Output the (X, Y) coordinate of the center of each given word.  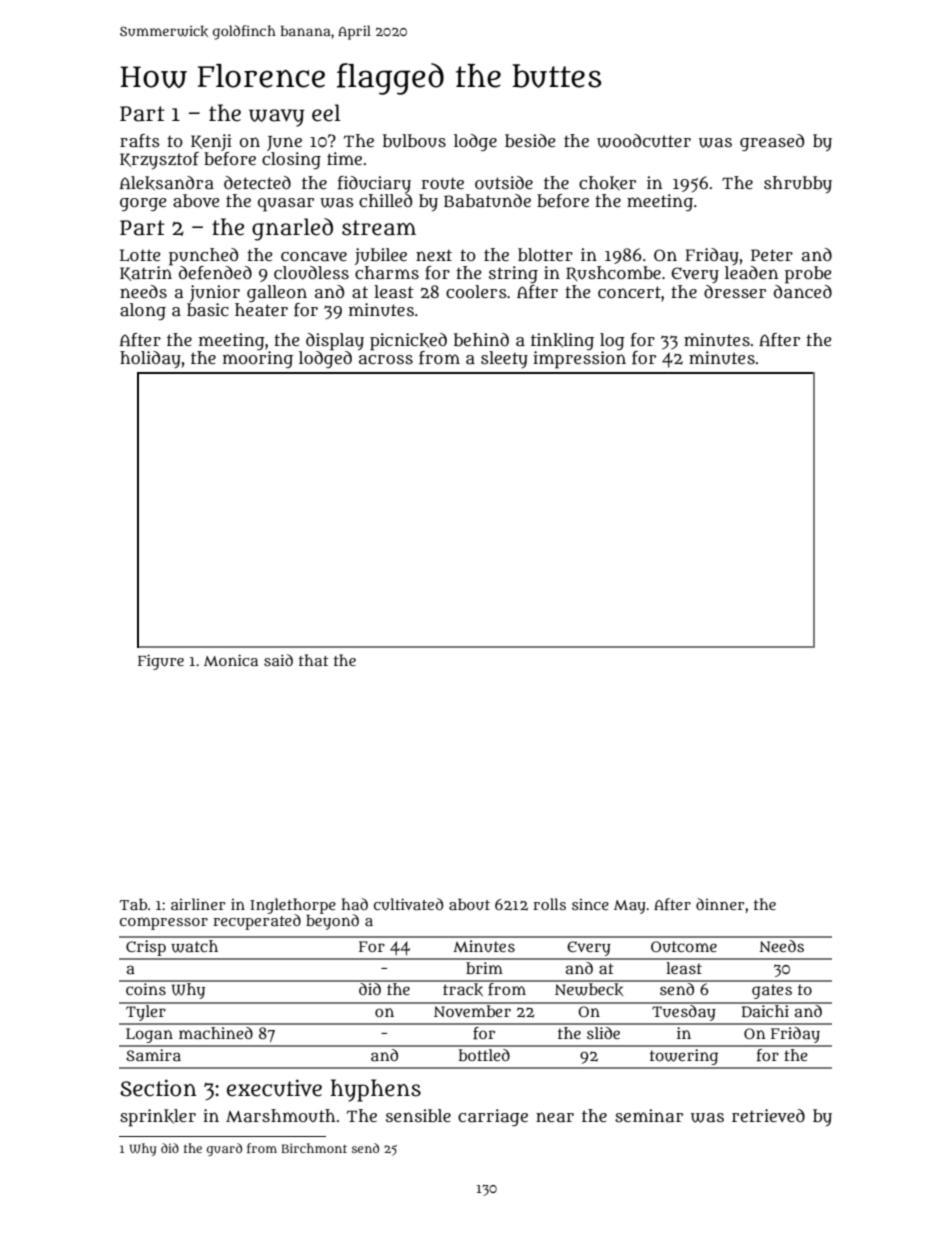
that (314, 660)
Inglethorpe (293, 906)
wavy (276, 118)
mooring (258, 360)
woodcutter (644, 141)
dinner (720, 904)
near (555, 1117)
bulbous (414, 141)
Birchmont (314, 1148)
